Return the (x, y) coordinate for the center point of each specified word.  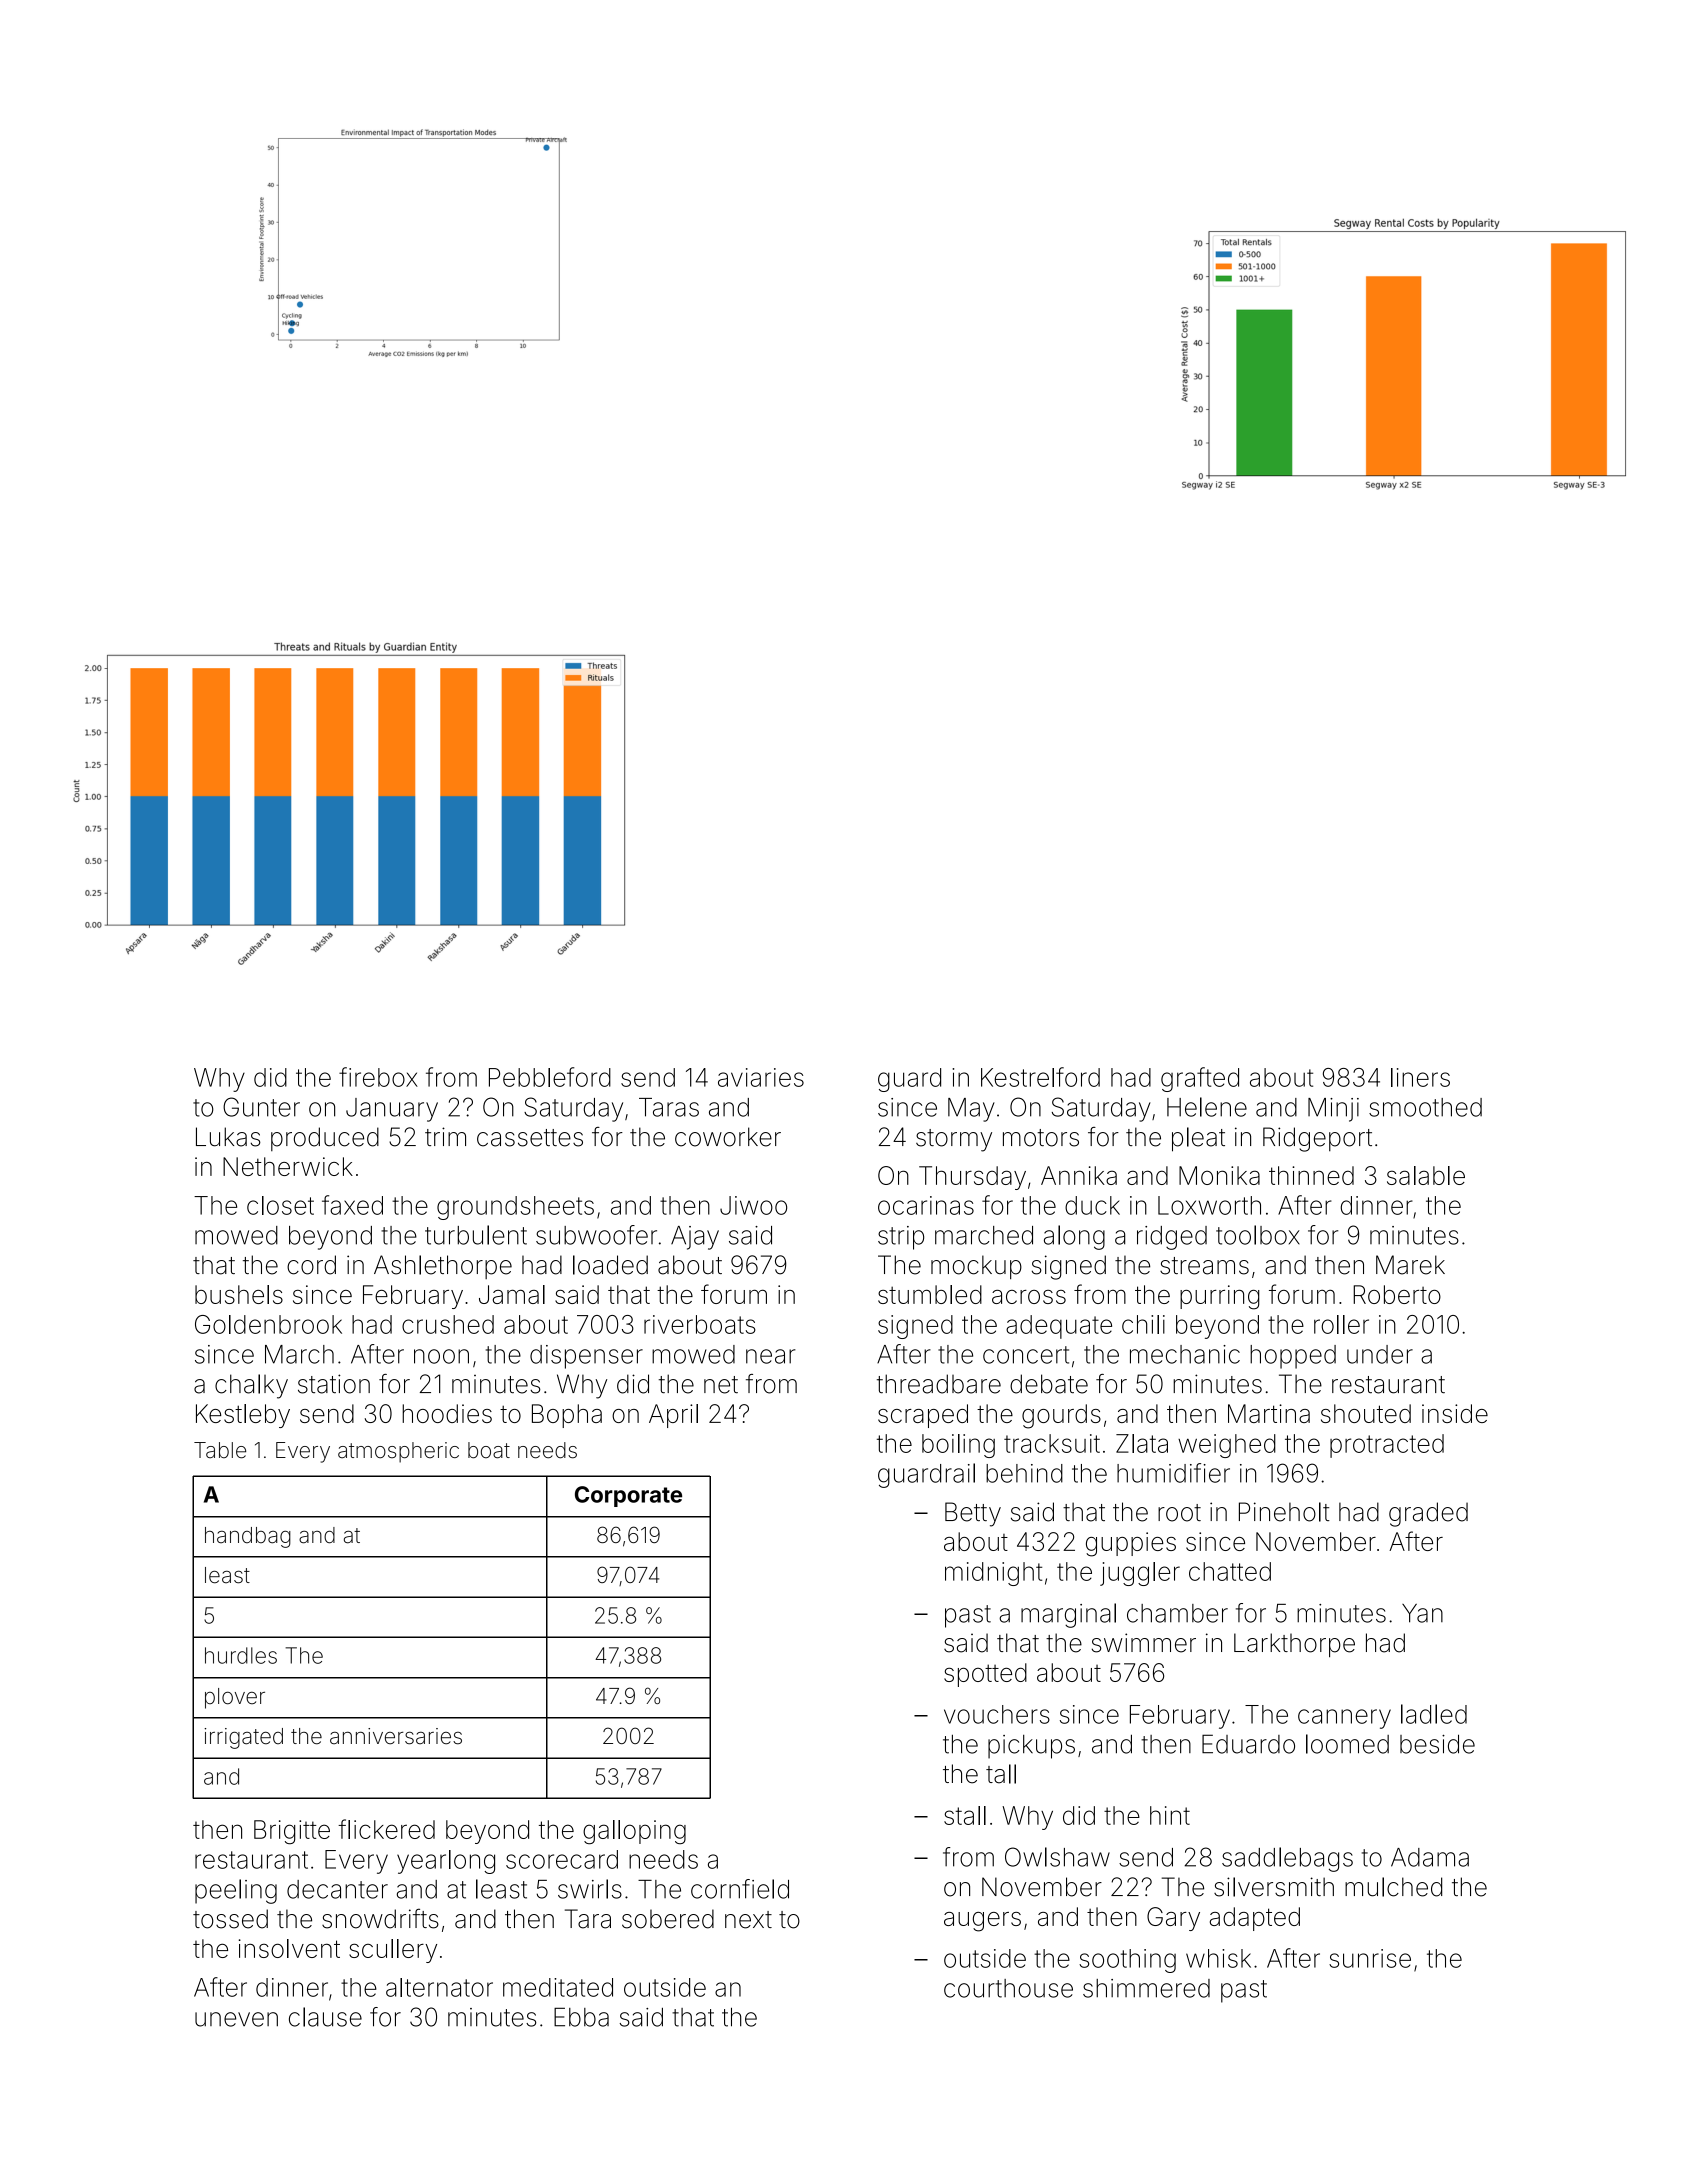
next (748, 1920)
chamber (1177, 1613)
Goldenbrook (268, 1324)
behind (1024, 1473)
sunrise (1370, 1958)
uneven (236, 2019)
